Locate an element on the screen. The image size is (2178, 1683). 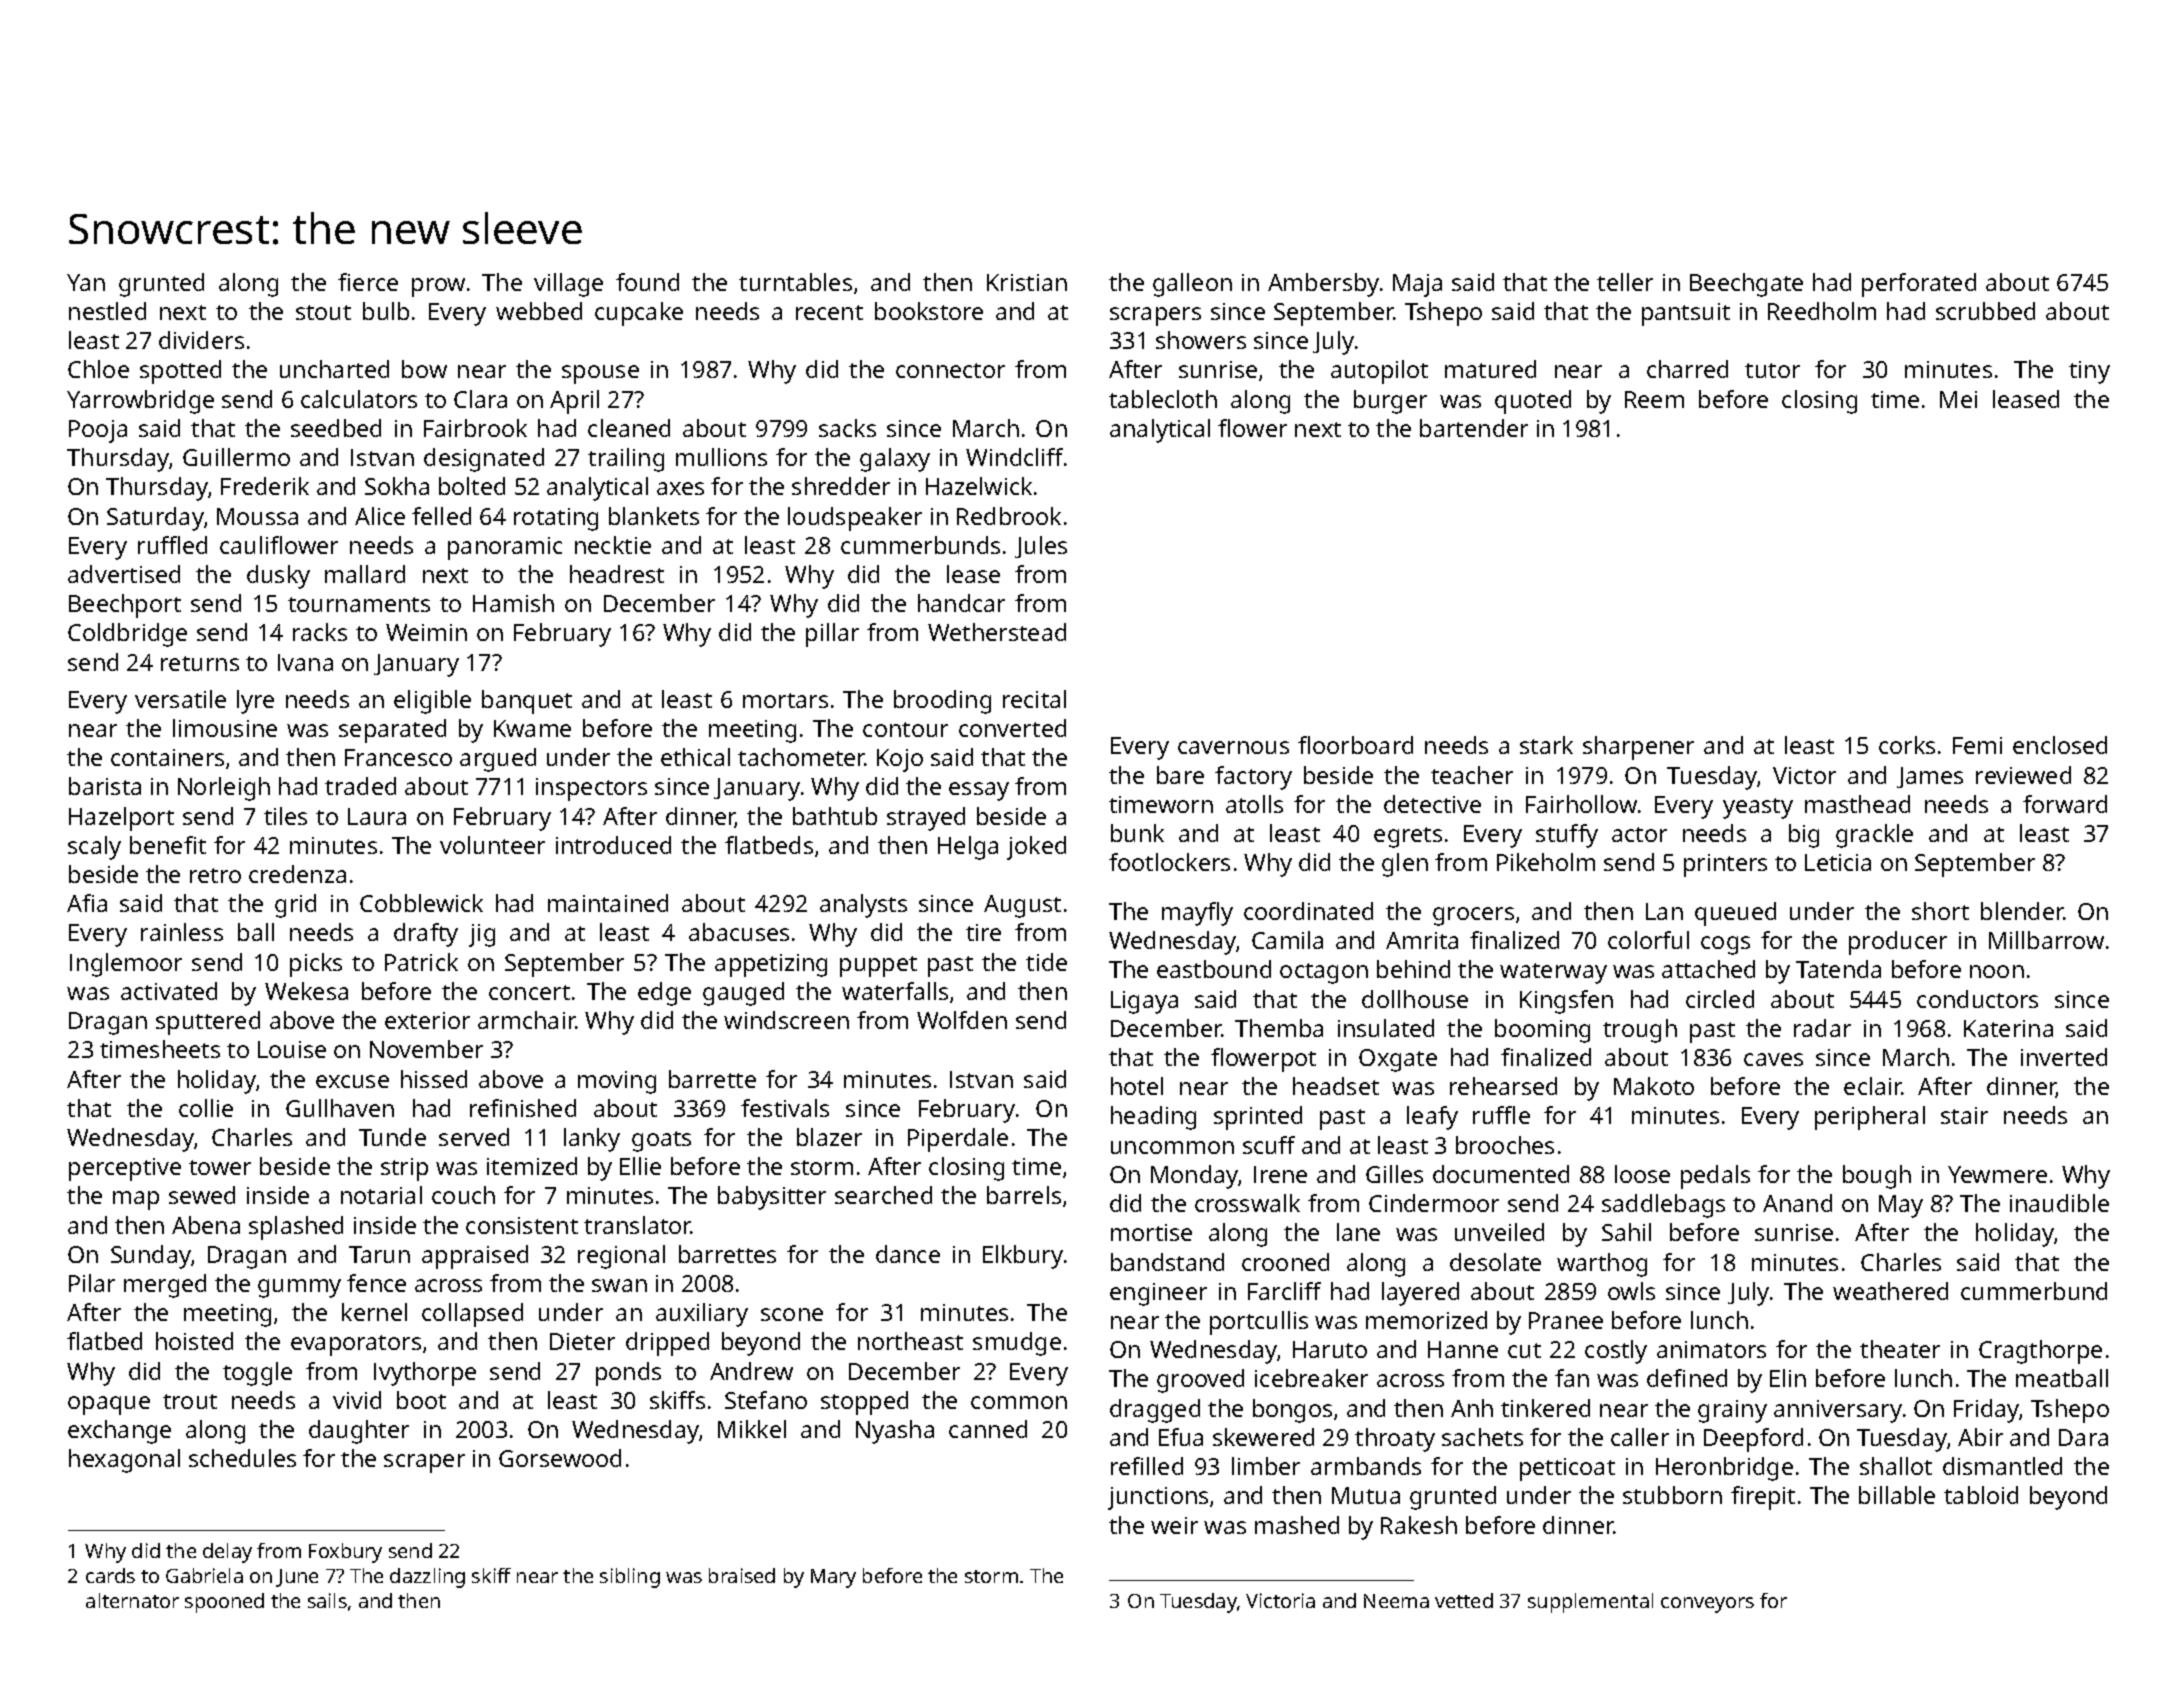
burger is located at coordinates (1390, 402).
